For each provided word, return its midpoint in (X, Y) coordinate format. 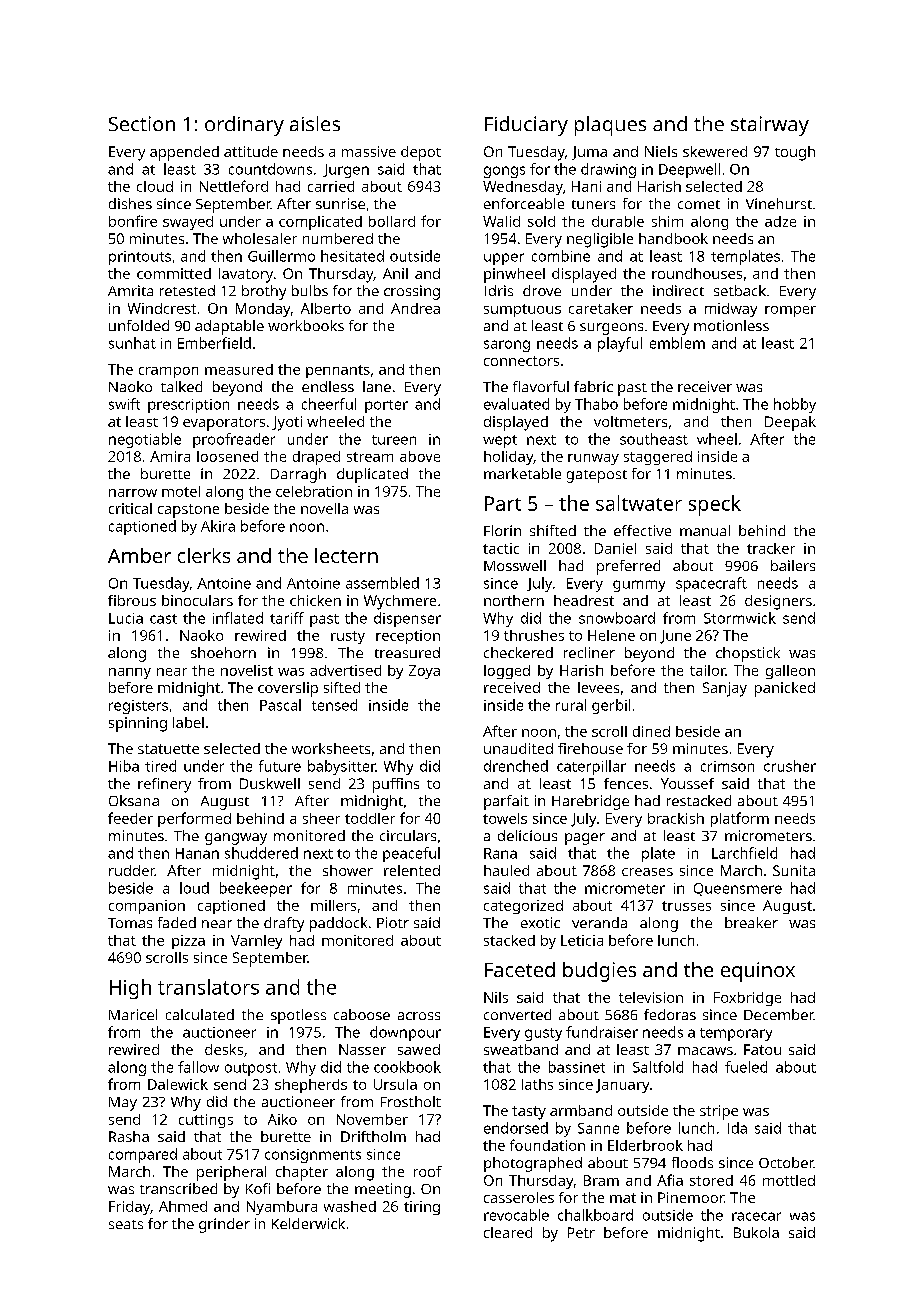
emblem (677, 343)
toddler (370, 818)
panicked (785, 689)
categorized (523, 907)
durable (618, 221)
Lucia (126, 618)
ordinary (244, 126)
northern (514, 600)
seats (126, 1224)
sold (541, 221)
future (280, 766)
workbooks (306, 325)
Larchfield (744, 853)
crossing (412, 292)
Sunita (794, 870)
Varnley (256, 942)
